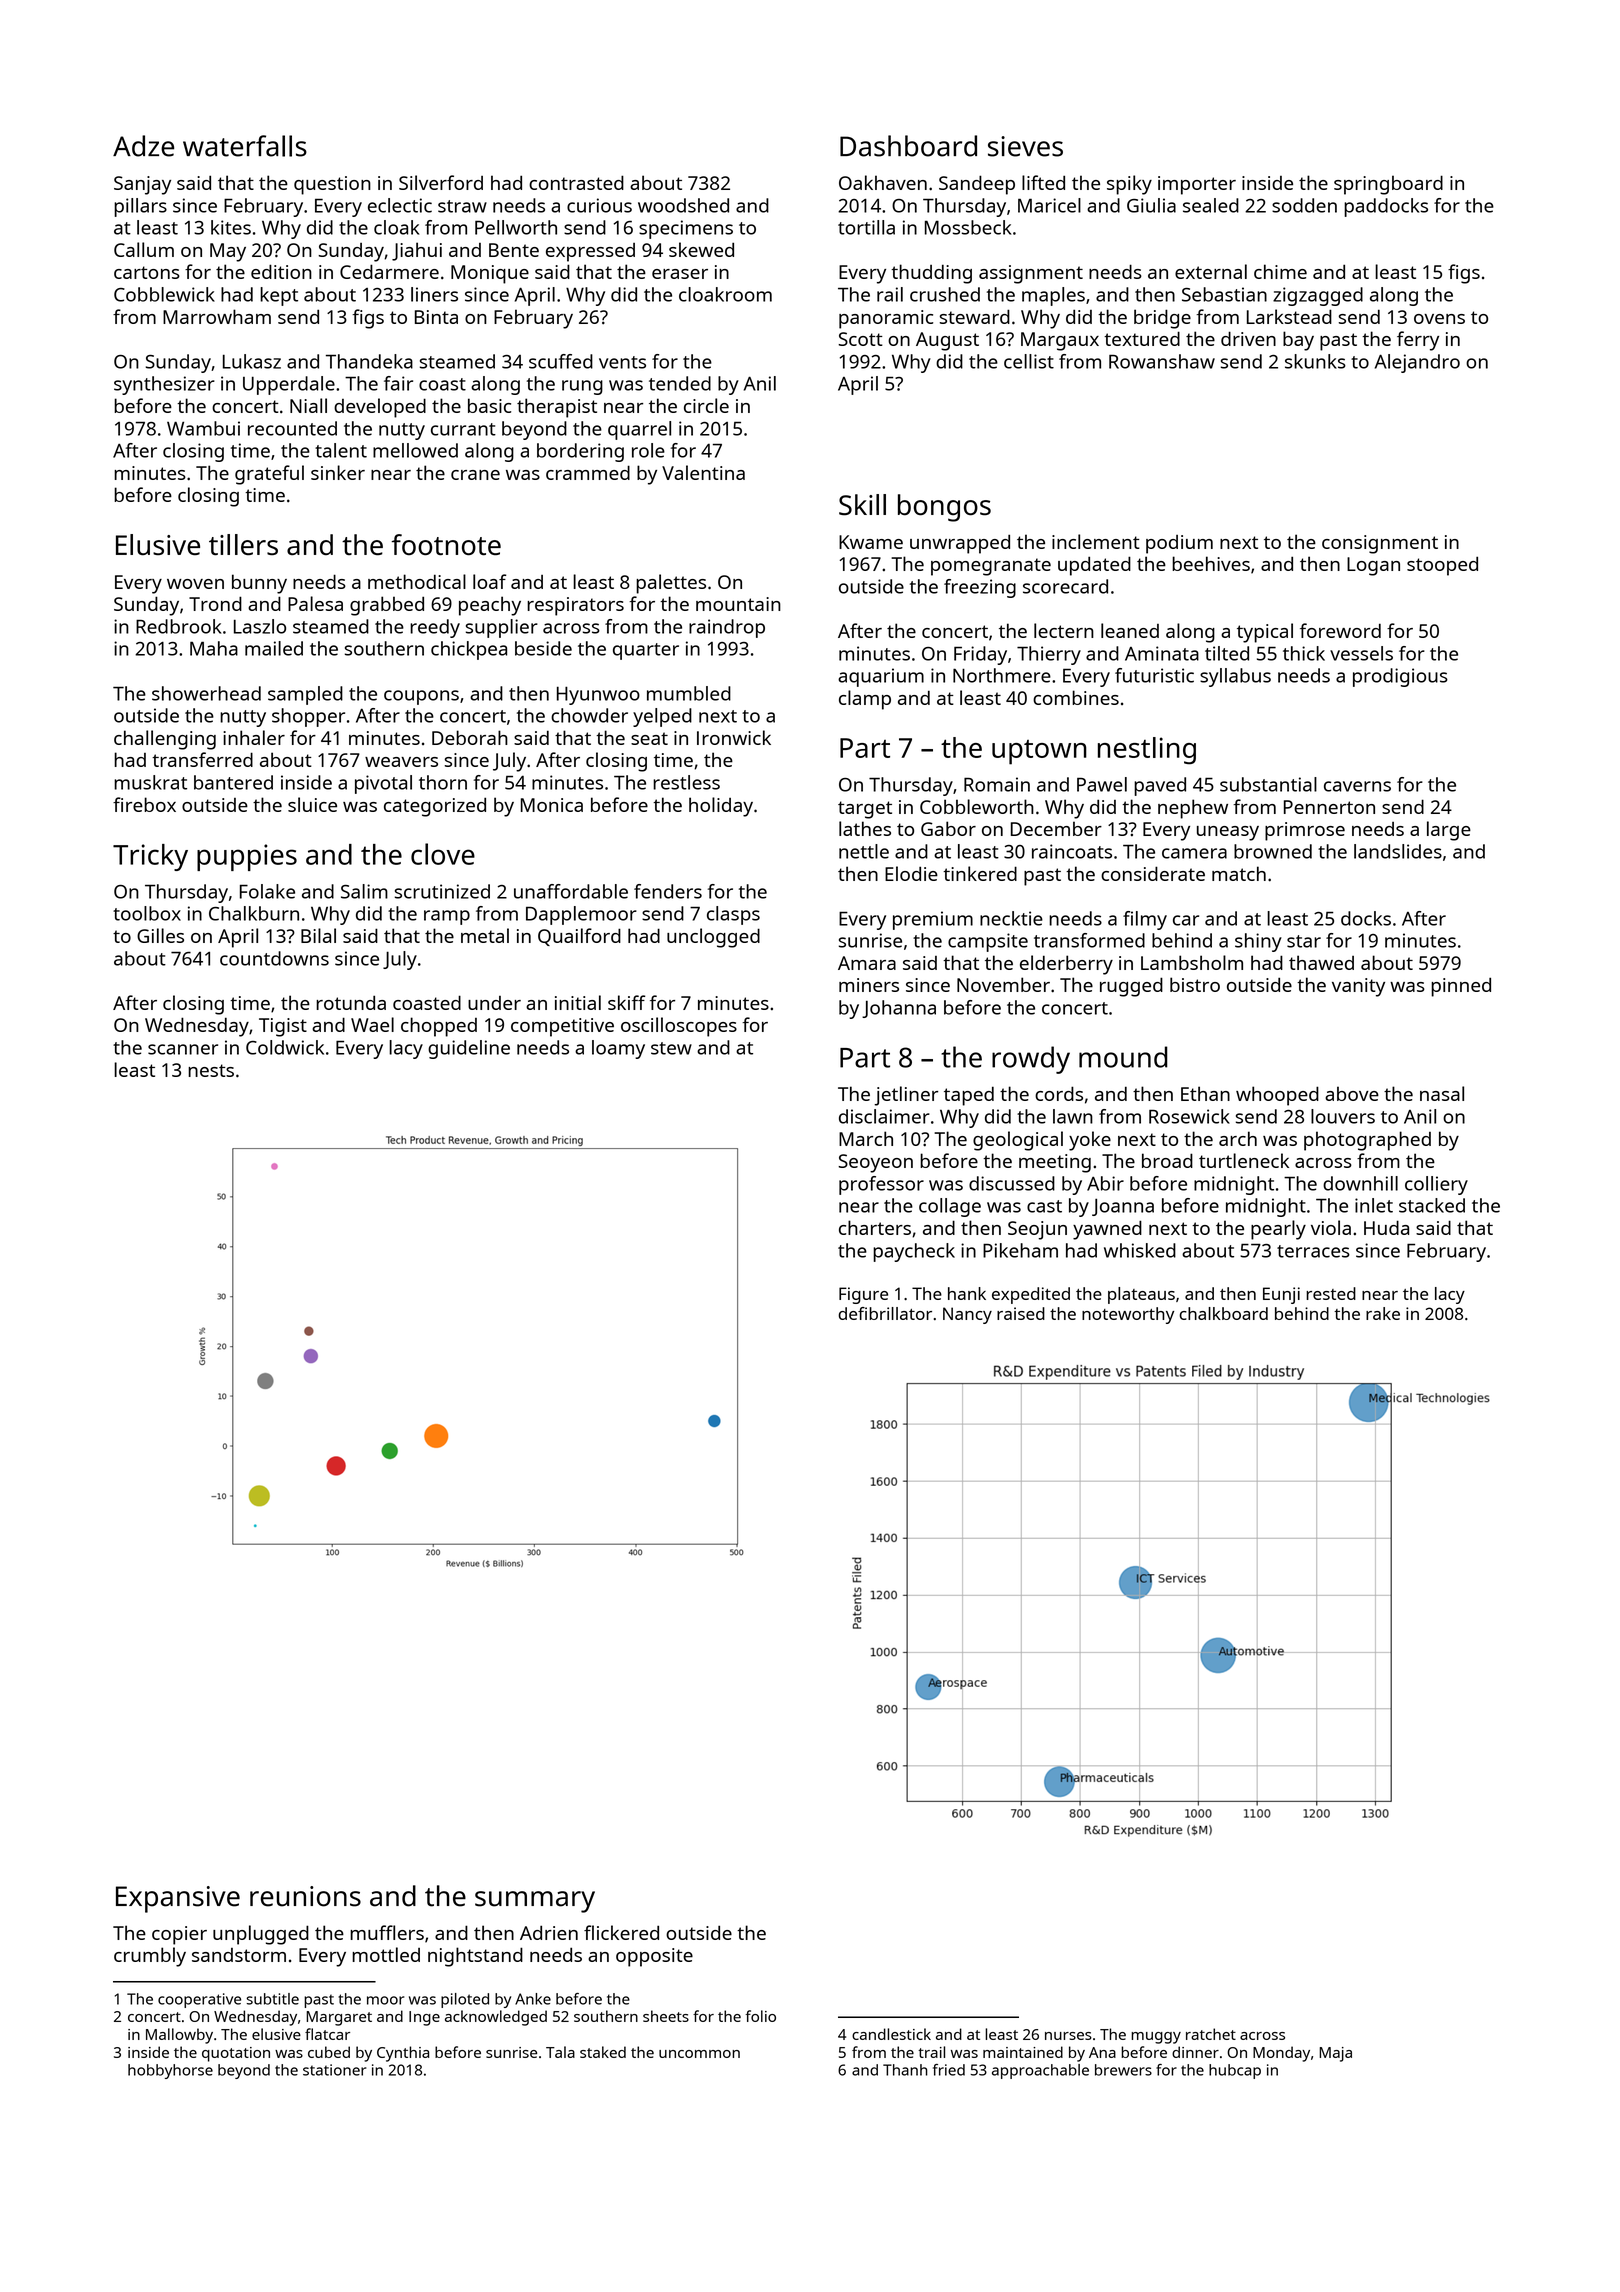 The image size is (1620, 2292). What do you see at coordinates (679, 1027) in the page?
I see `oscilloscopes` at bounding box center [679, 1027].
